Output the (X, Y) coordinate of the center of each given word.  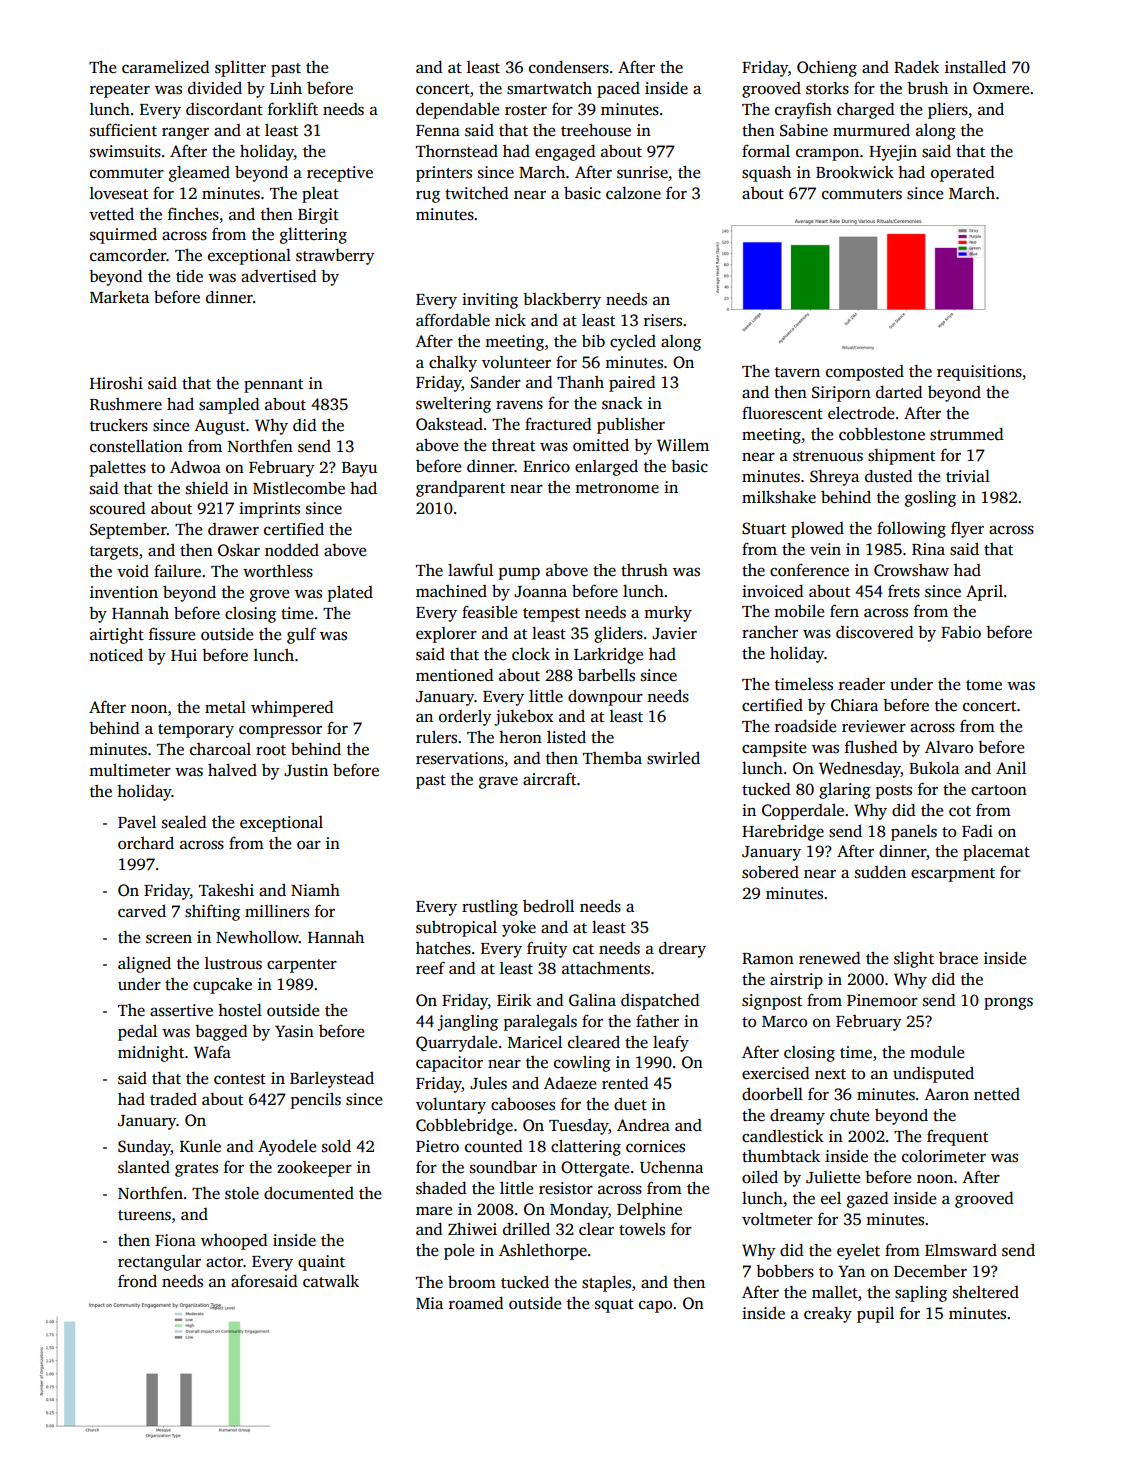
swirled (673, 758)
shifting (212, 912)
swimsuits (125, 151)
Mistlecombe (299, 488)
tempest (551, 615)
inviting (490, 301)
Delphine (649, 1211)
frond (137, 1281)
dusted (888, 476)
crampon (827, 154)
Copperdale (803, 812)
